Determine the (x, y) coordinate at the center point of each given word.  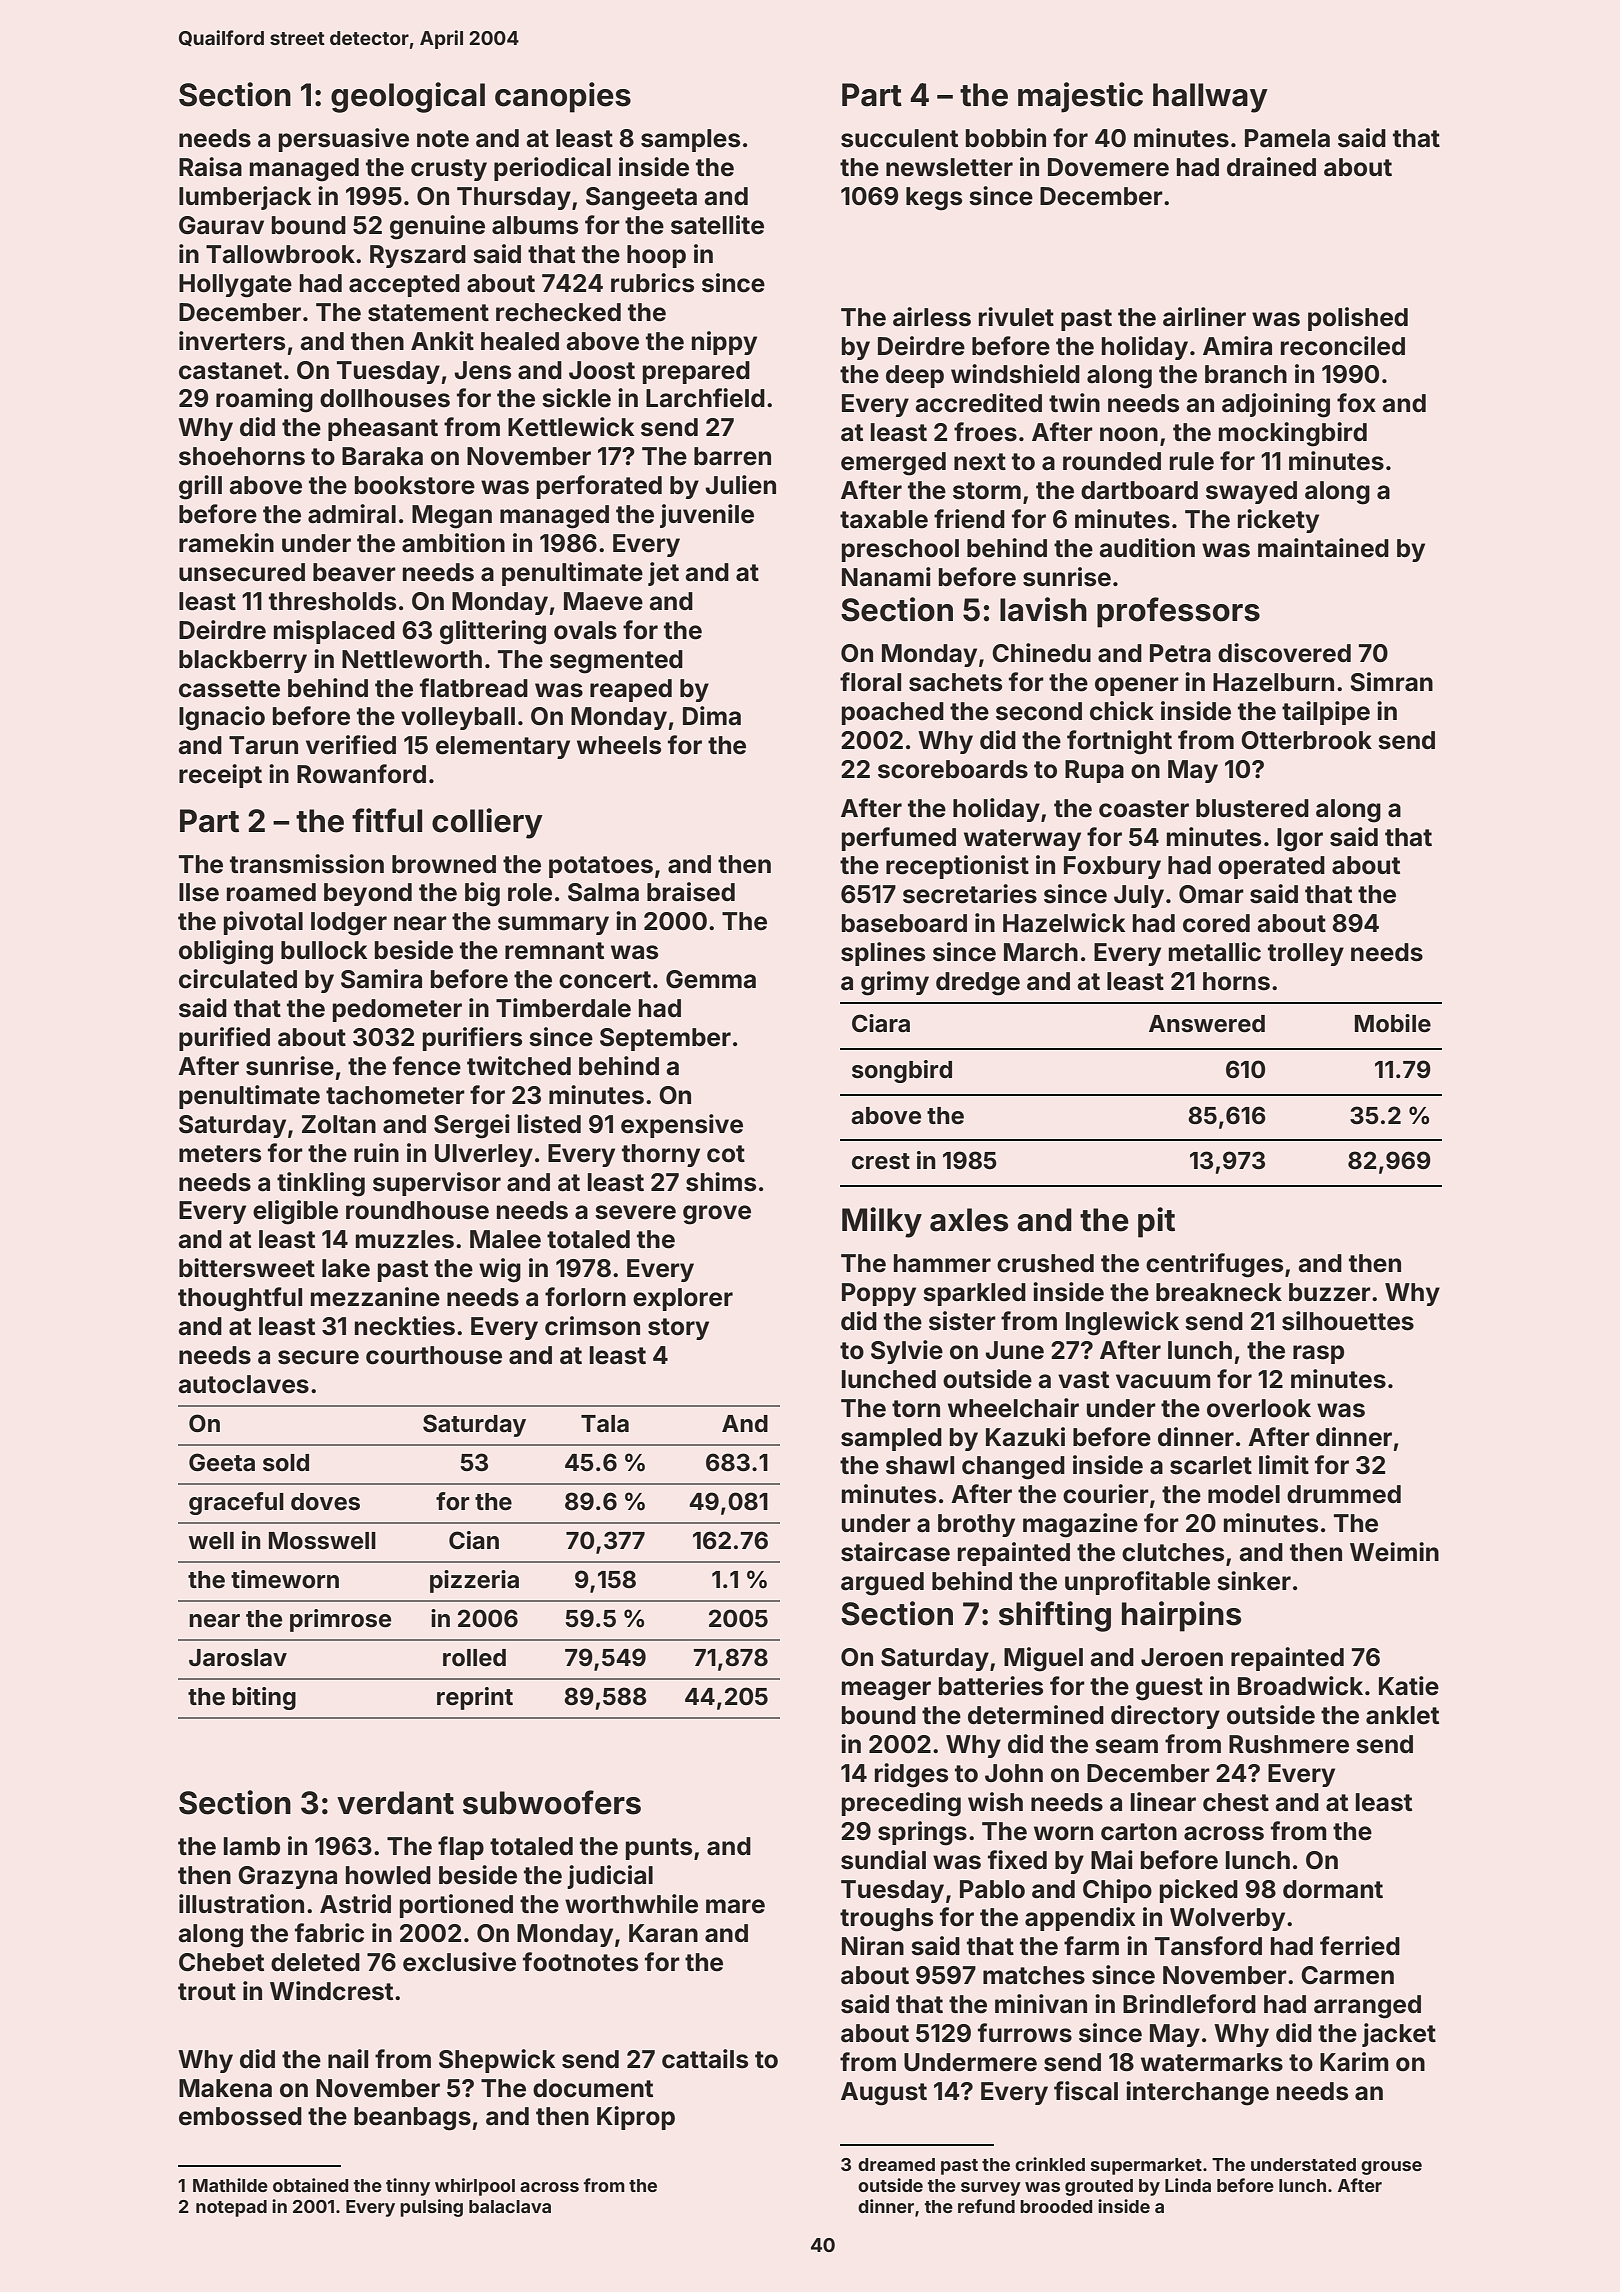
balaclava (510, 2206)
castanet (230, 371)
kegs (934, 199)
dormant (1333, 1889)
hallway (1210, 98)
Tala (605, 1424)
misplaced (334, 632)
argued (882, 1584)
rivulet (1016, 317)
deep (915, 376)
